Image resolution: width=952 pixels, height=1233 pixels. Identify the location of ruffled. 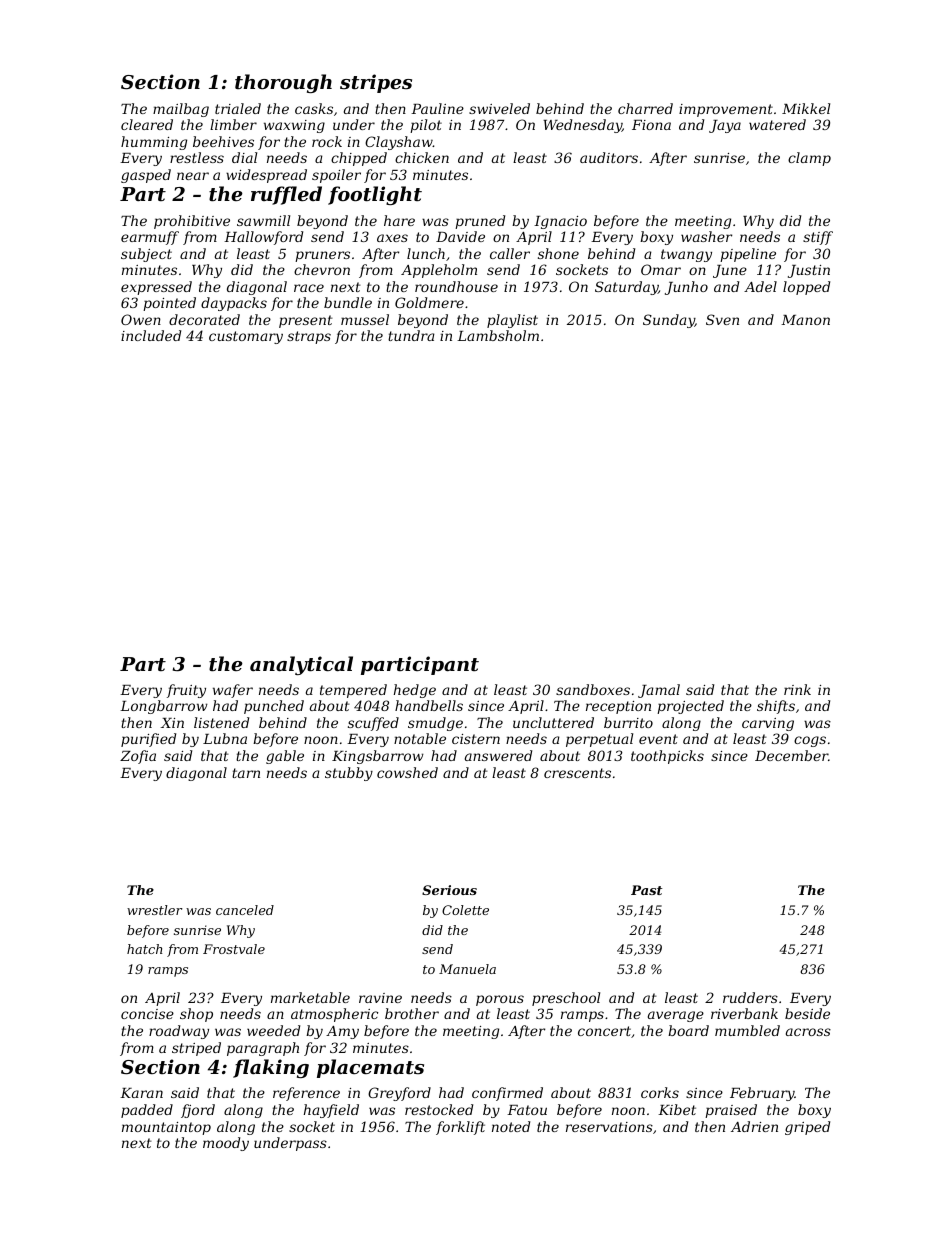
(286, 195).
